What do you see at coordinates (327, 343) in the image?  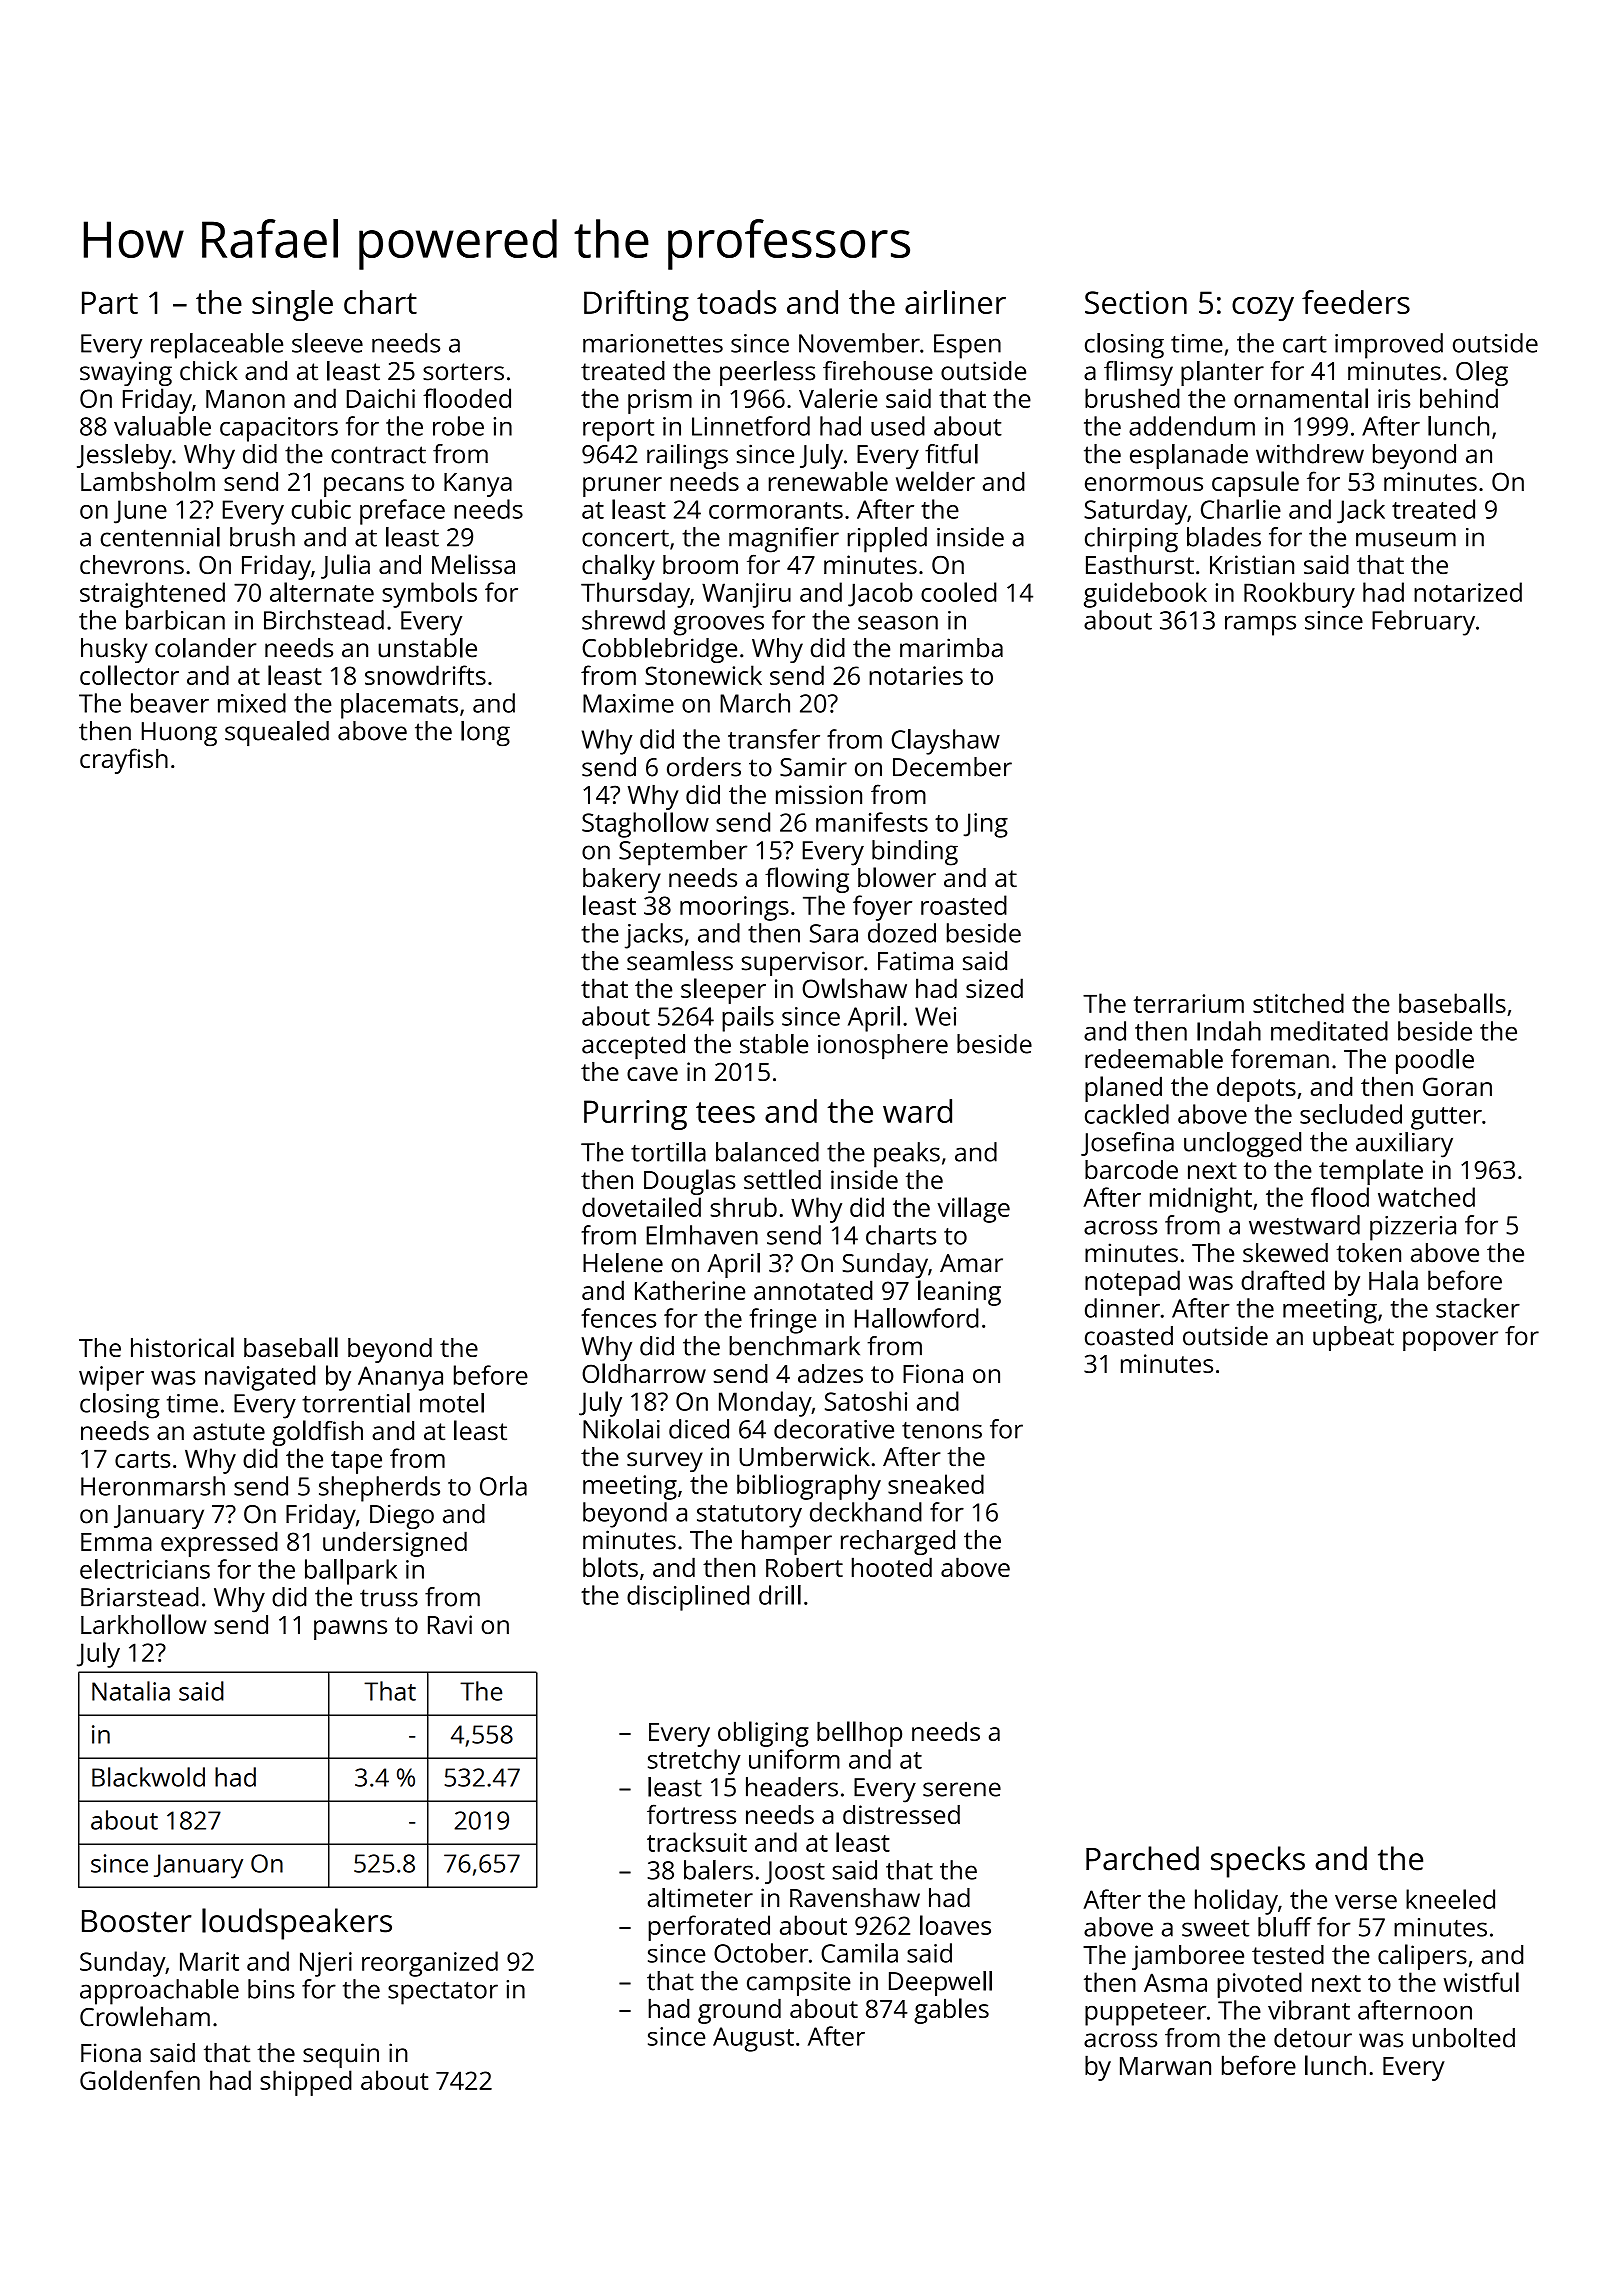 I see `sleeve` at bounding box center [327, 343].
